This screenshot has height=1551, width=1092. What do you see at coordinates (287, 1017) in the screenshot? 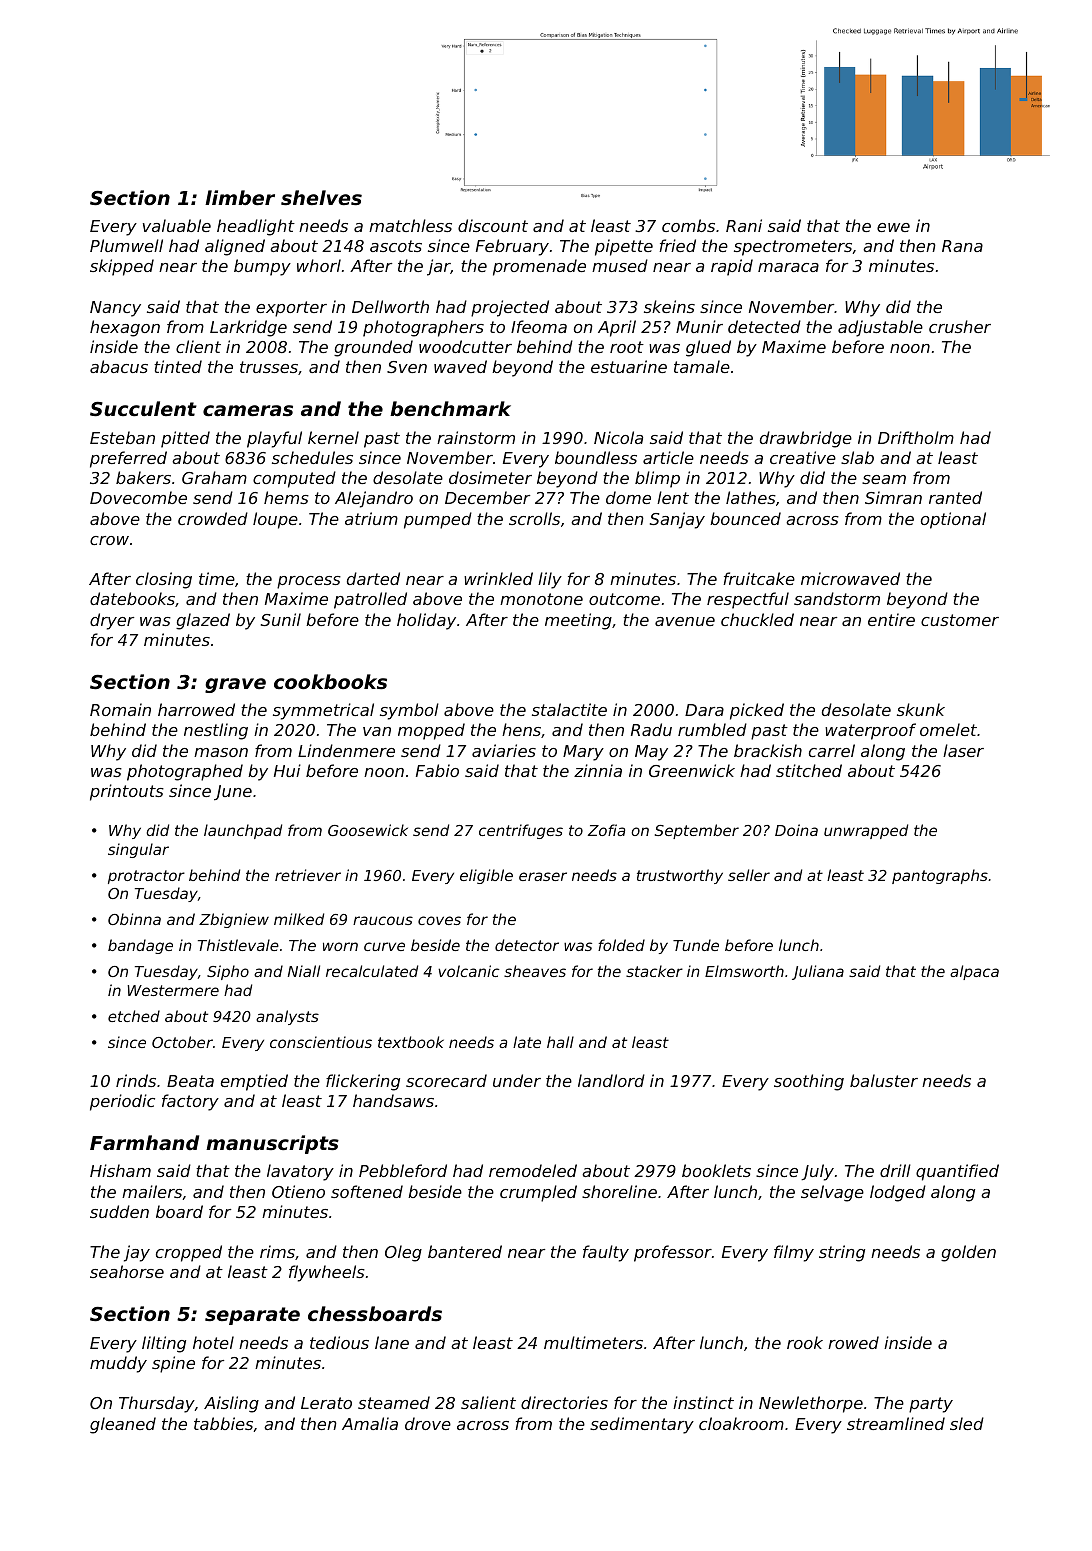
I see `analysts` at bounding box center [287, 1017].
